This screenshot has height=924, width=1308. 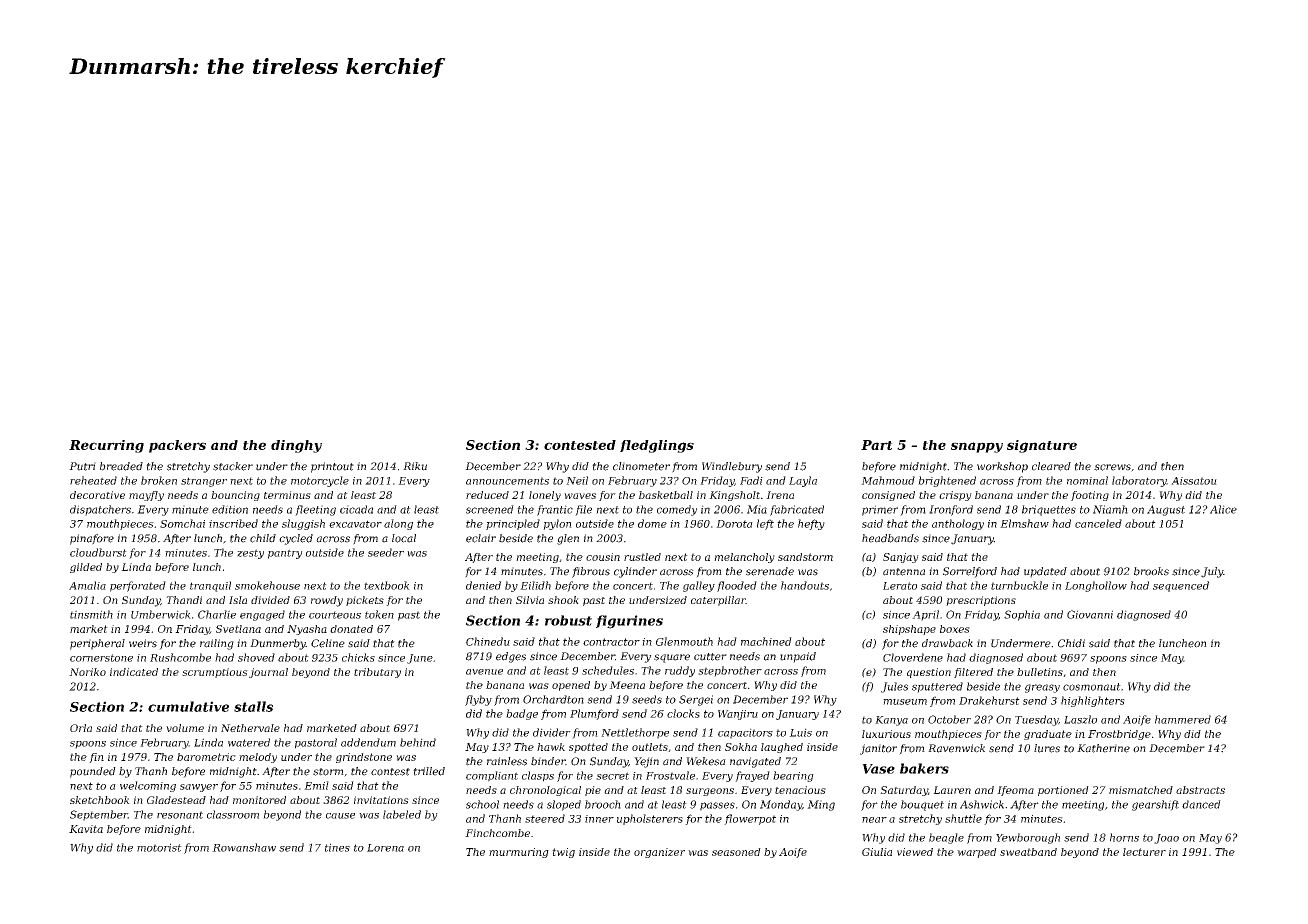 I want to click on lecturer, so click(x=1144, y=852).
